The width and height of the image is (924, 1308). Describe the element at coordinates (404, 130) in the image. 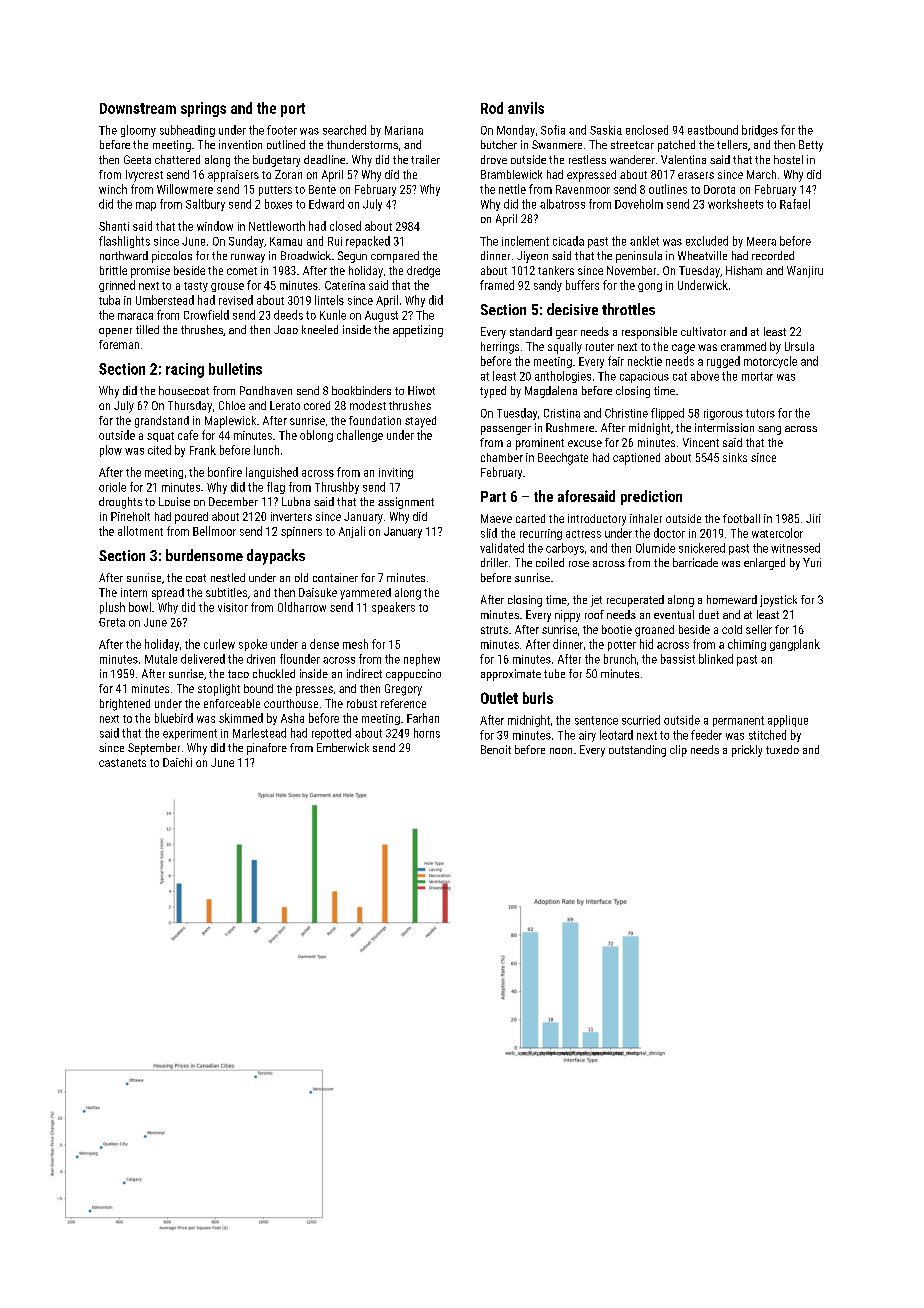

I see `Mariana` at that location.
